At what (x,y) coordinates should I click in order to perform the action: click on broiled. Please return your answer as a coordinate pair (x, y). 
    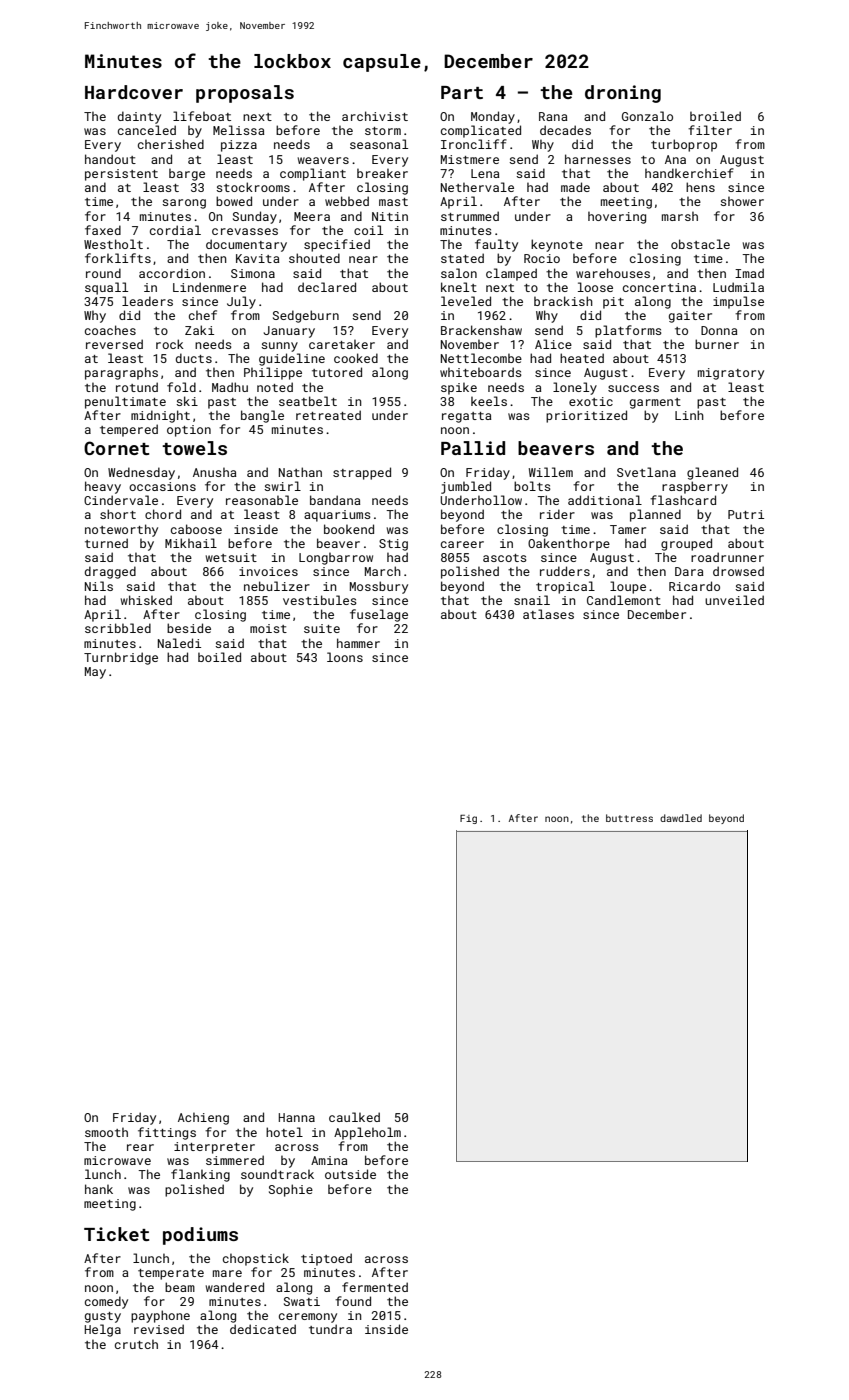
    Looking at the image, I should click on (715, 116).
